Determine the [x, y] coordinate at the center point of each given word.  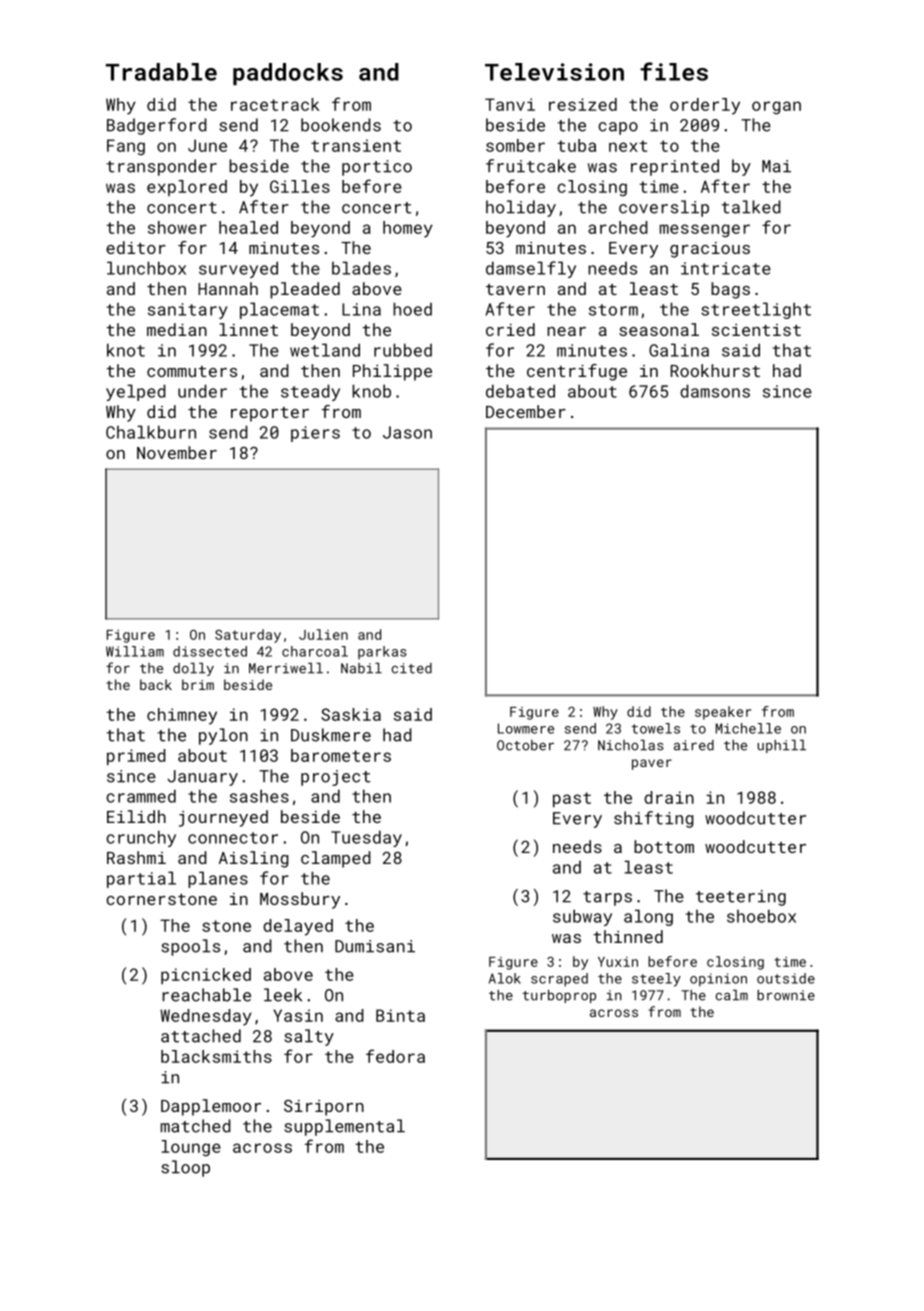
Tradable [161, 72]
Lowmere [526, 728]
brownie [786, 995]
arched [618, 227]
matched [196, 1126]
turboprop [559, 996]
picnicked [206, 976]
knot [126, 350]
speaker [723, 713]
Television [554, 72]
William [135, 651]
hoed [412, 309]
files [674, 71]
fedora [395, 1056]
